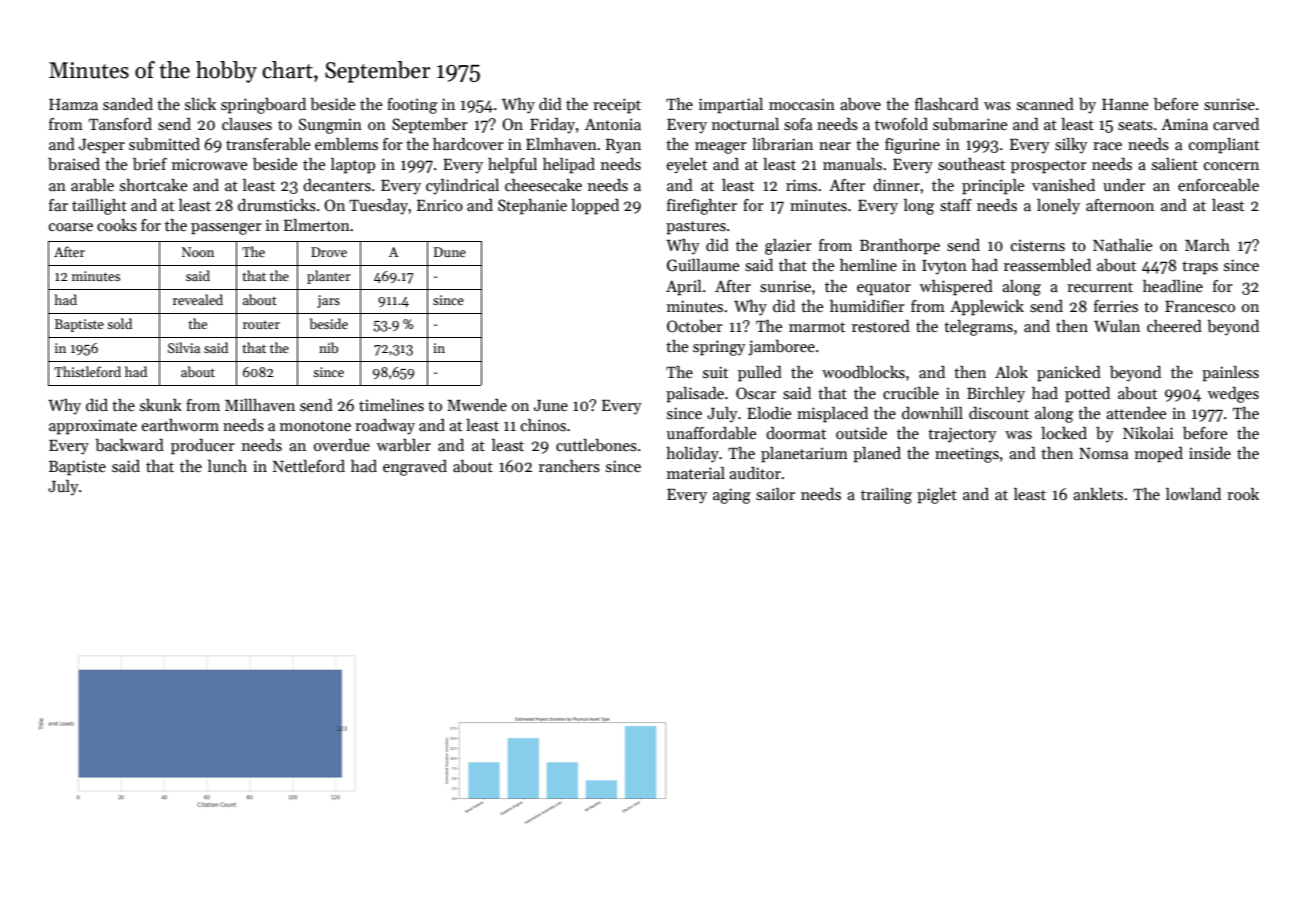  I want to click on lunch, so click(227, 466).
